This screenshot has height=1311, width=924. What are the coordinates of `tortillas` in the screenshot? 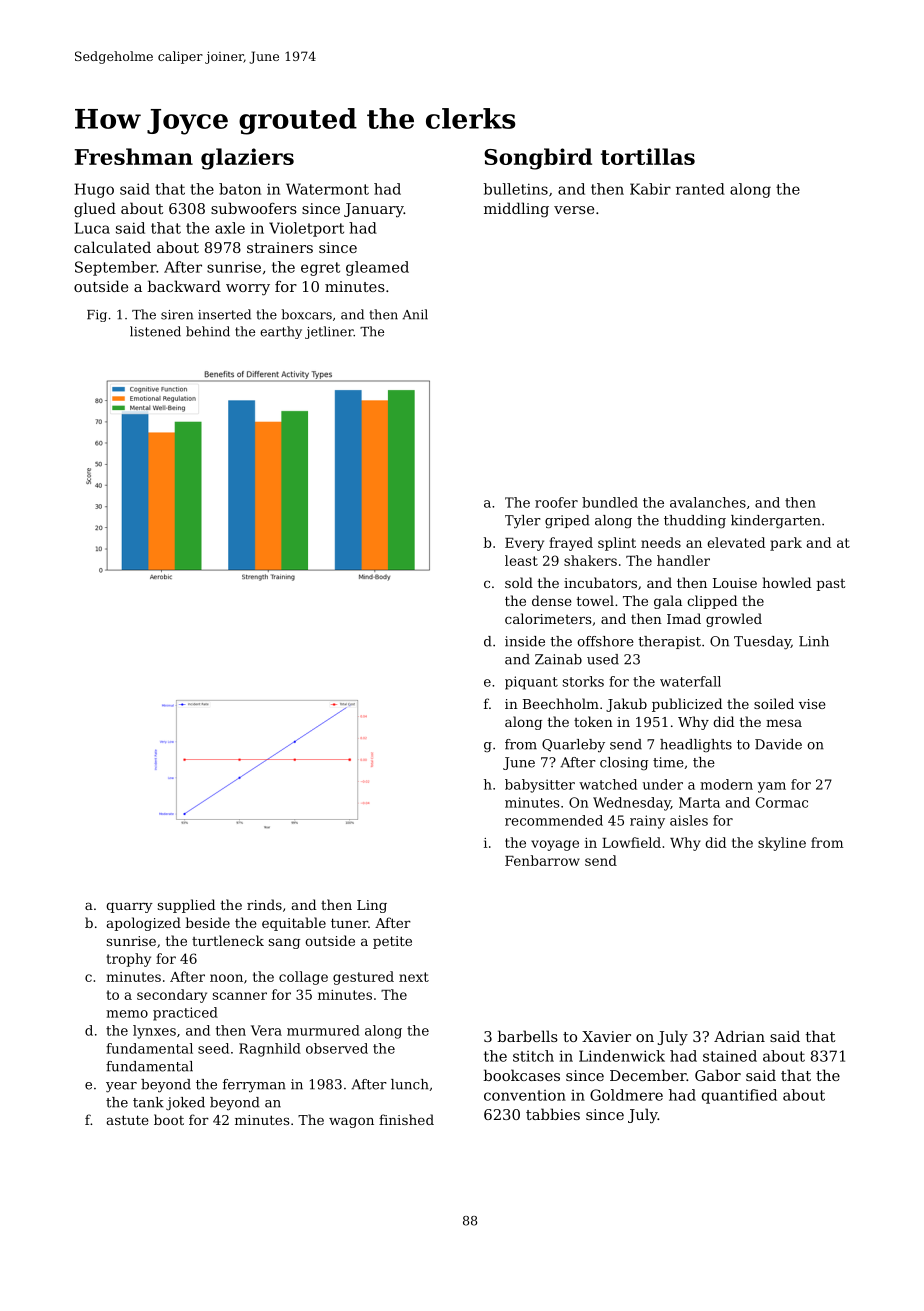 It's located at (648, 156).
